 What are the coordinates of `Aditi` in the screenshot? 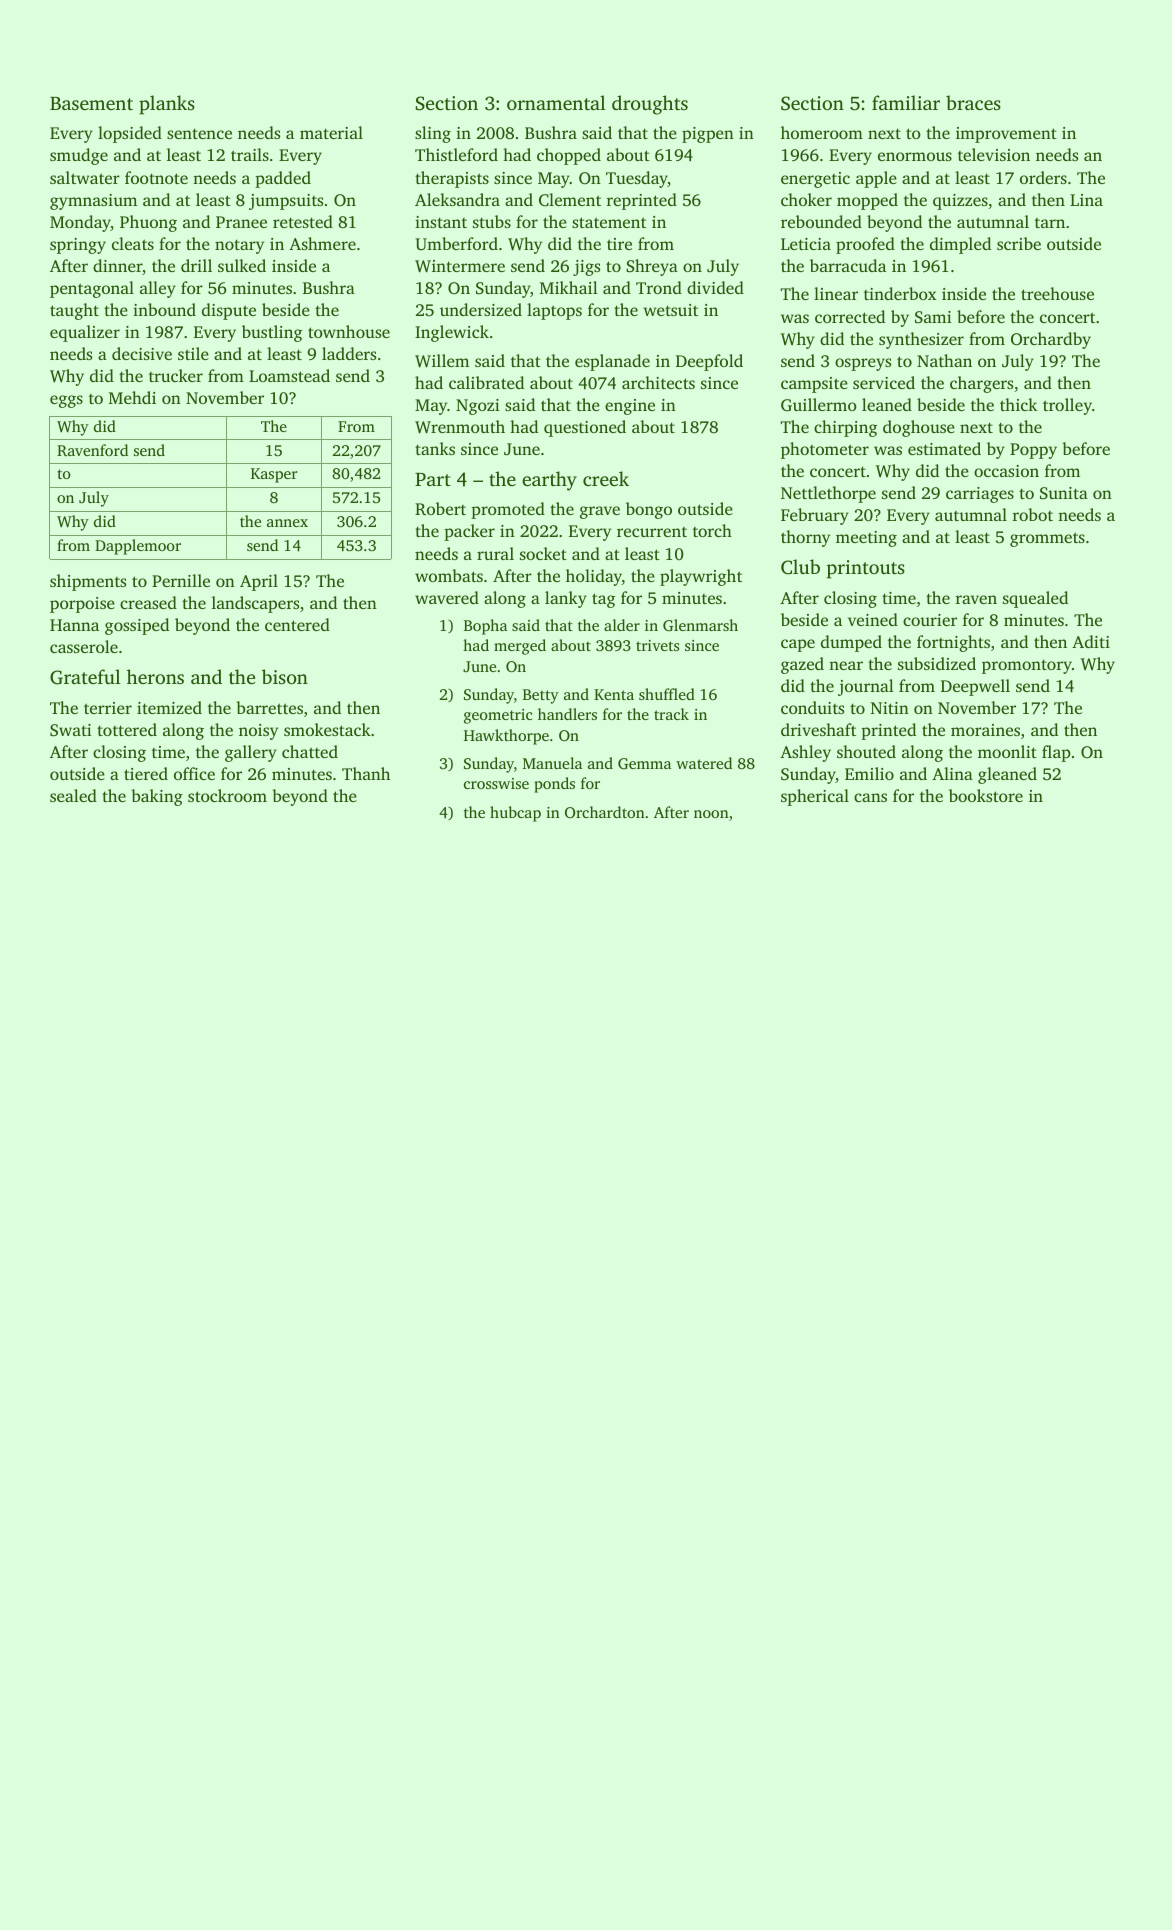 It's located at (1091, 641).
